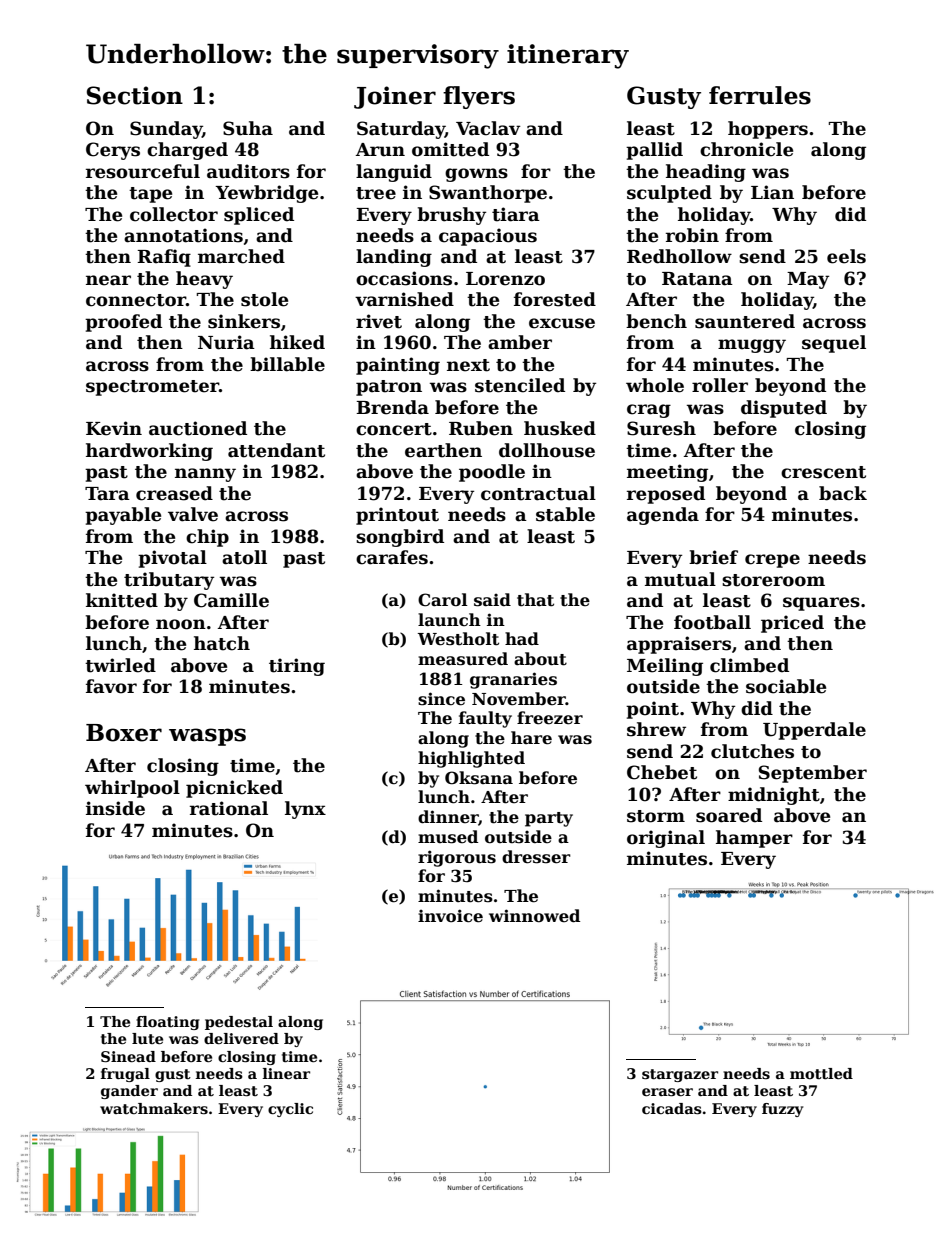 The width and height of the document is (952, 1233). I want to click on Rafiq, so click(164, 258).
